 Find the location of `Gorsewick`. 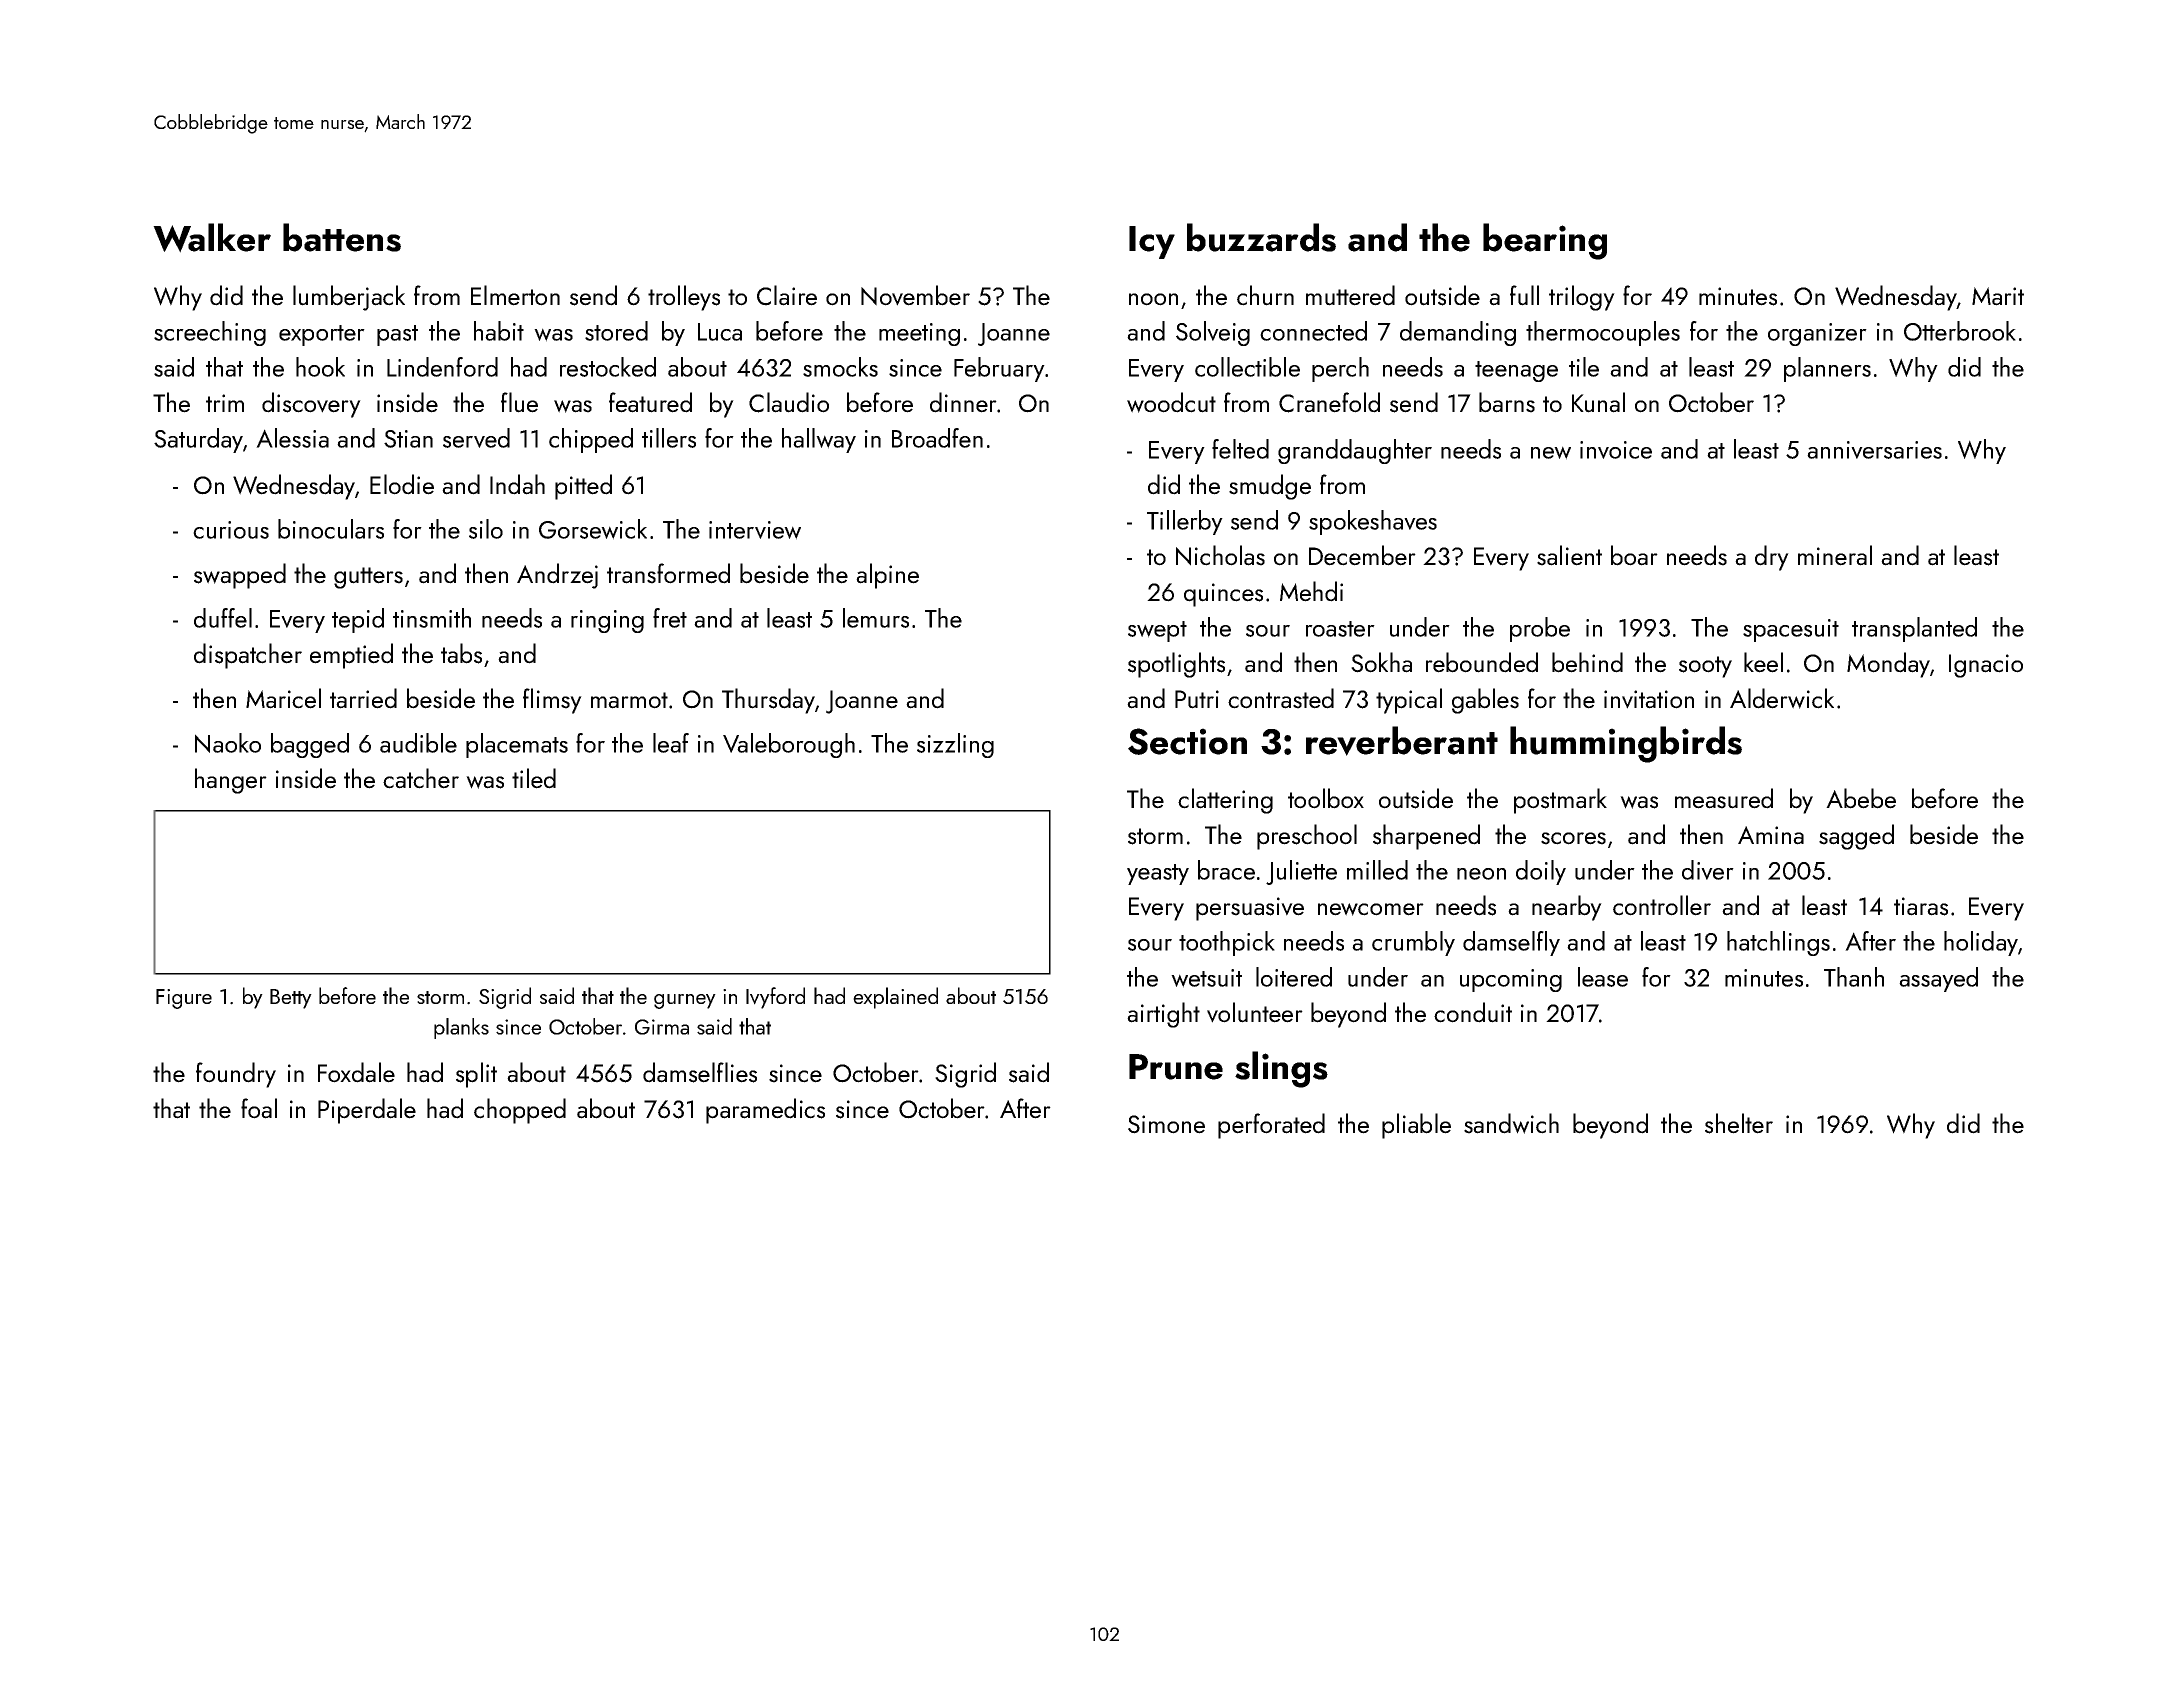

Gorsewick is located at coordinates (593, 529).
